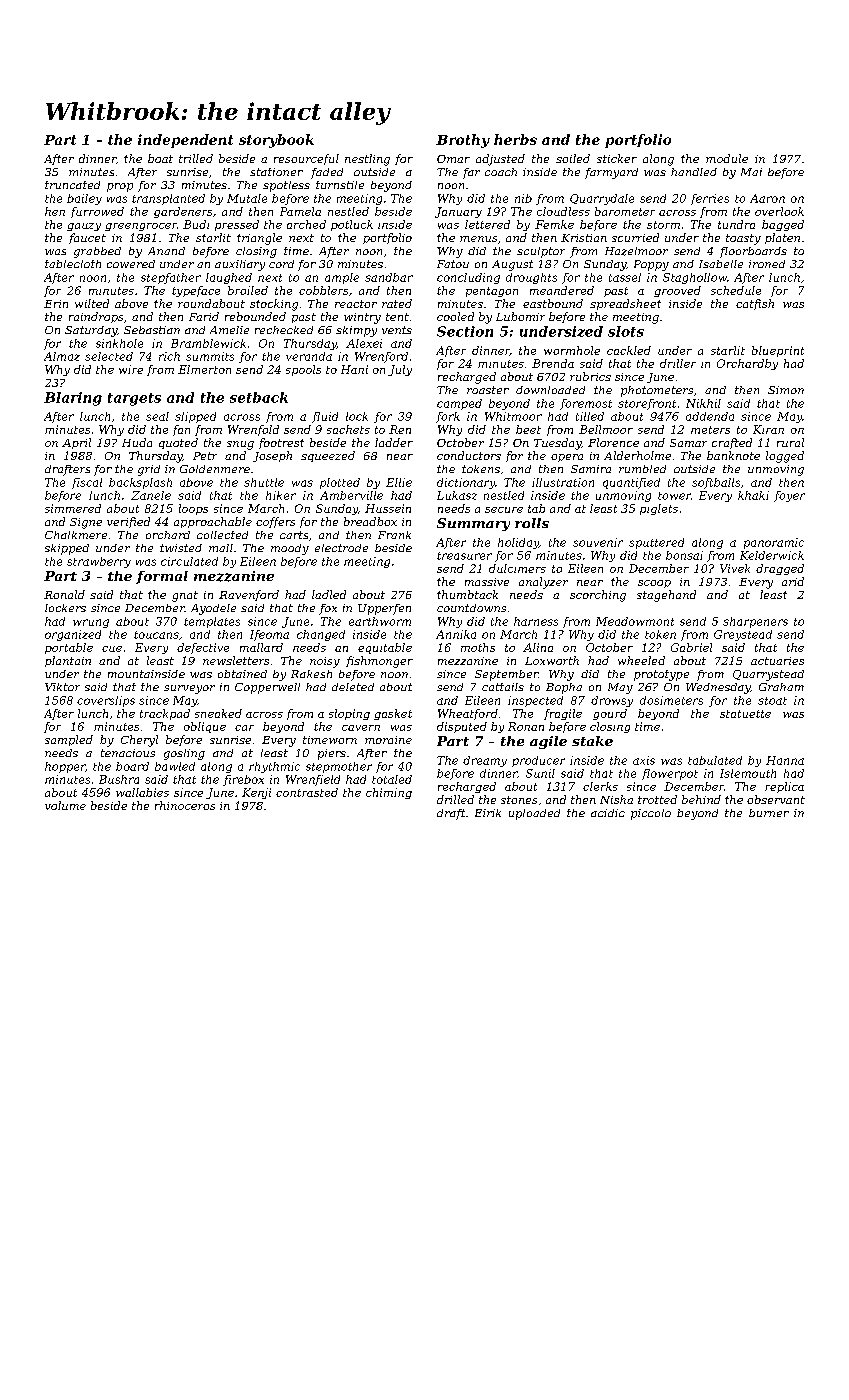  Describe the element at coordinates (134, 399) in the page. I see `targets` at that location.
